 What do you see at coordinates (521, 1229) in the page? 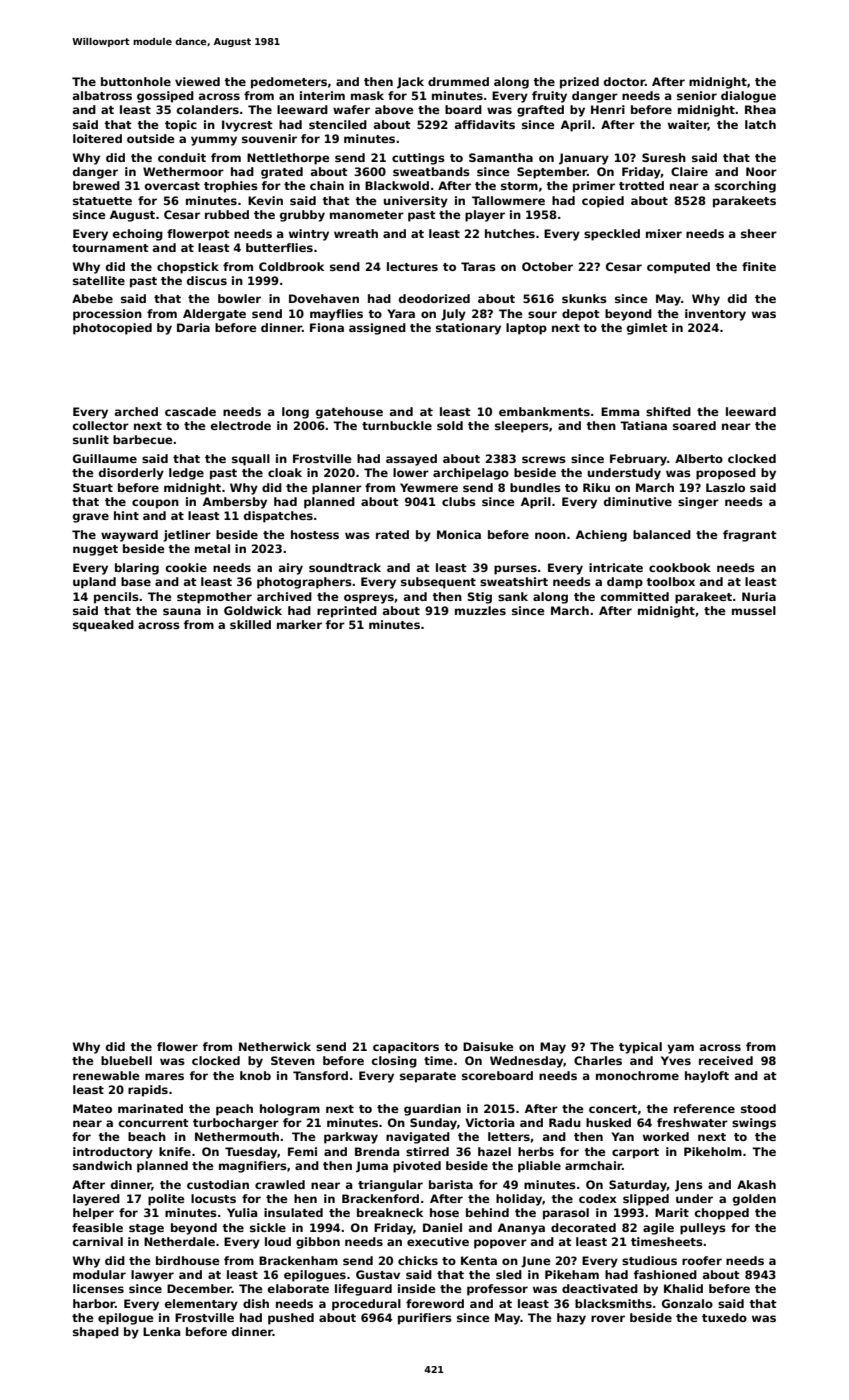
I see `Ananya` at bounding box center [521, 1229].
